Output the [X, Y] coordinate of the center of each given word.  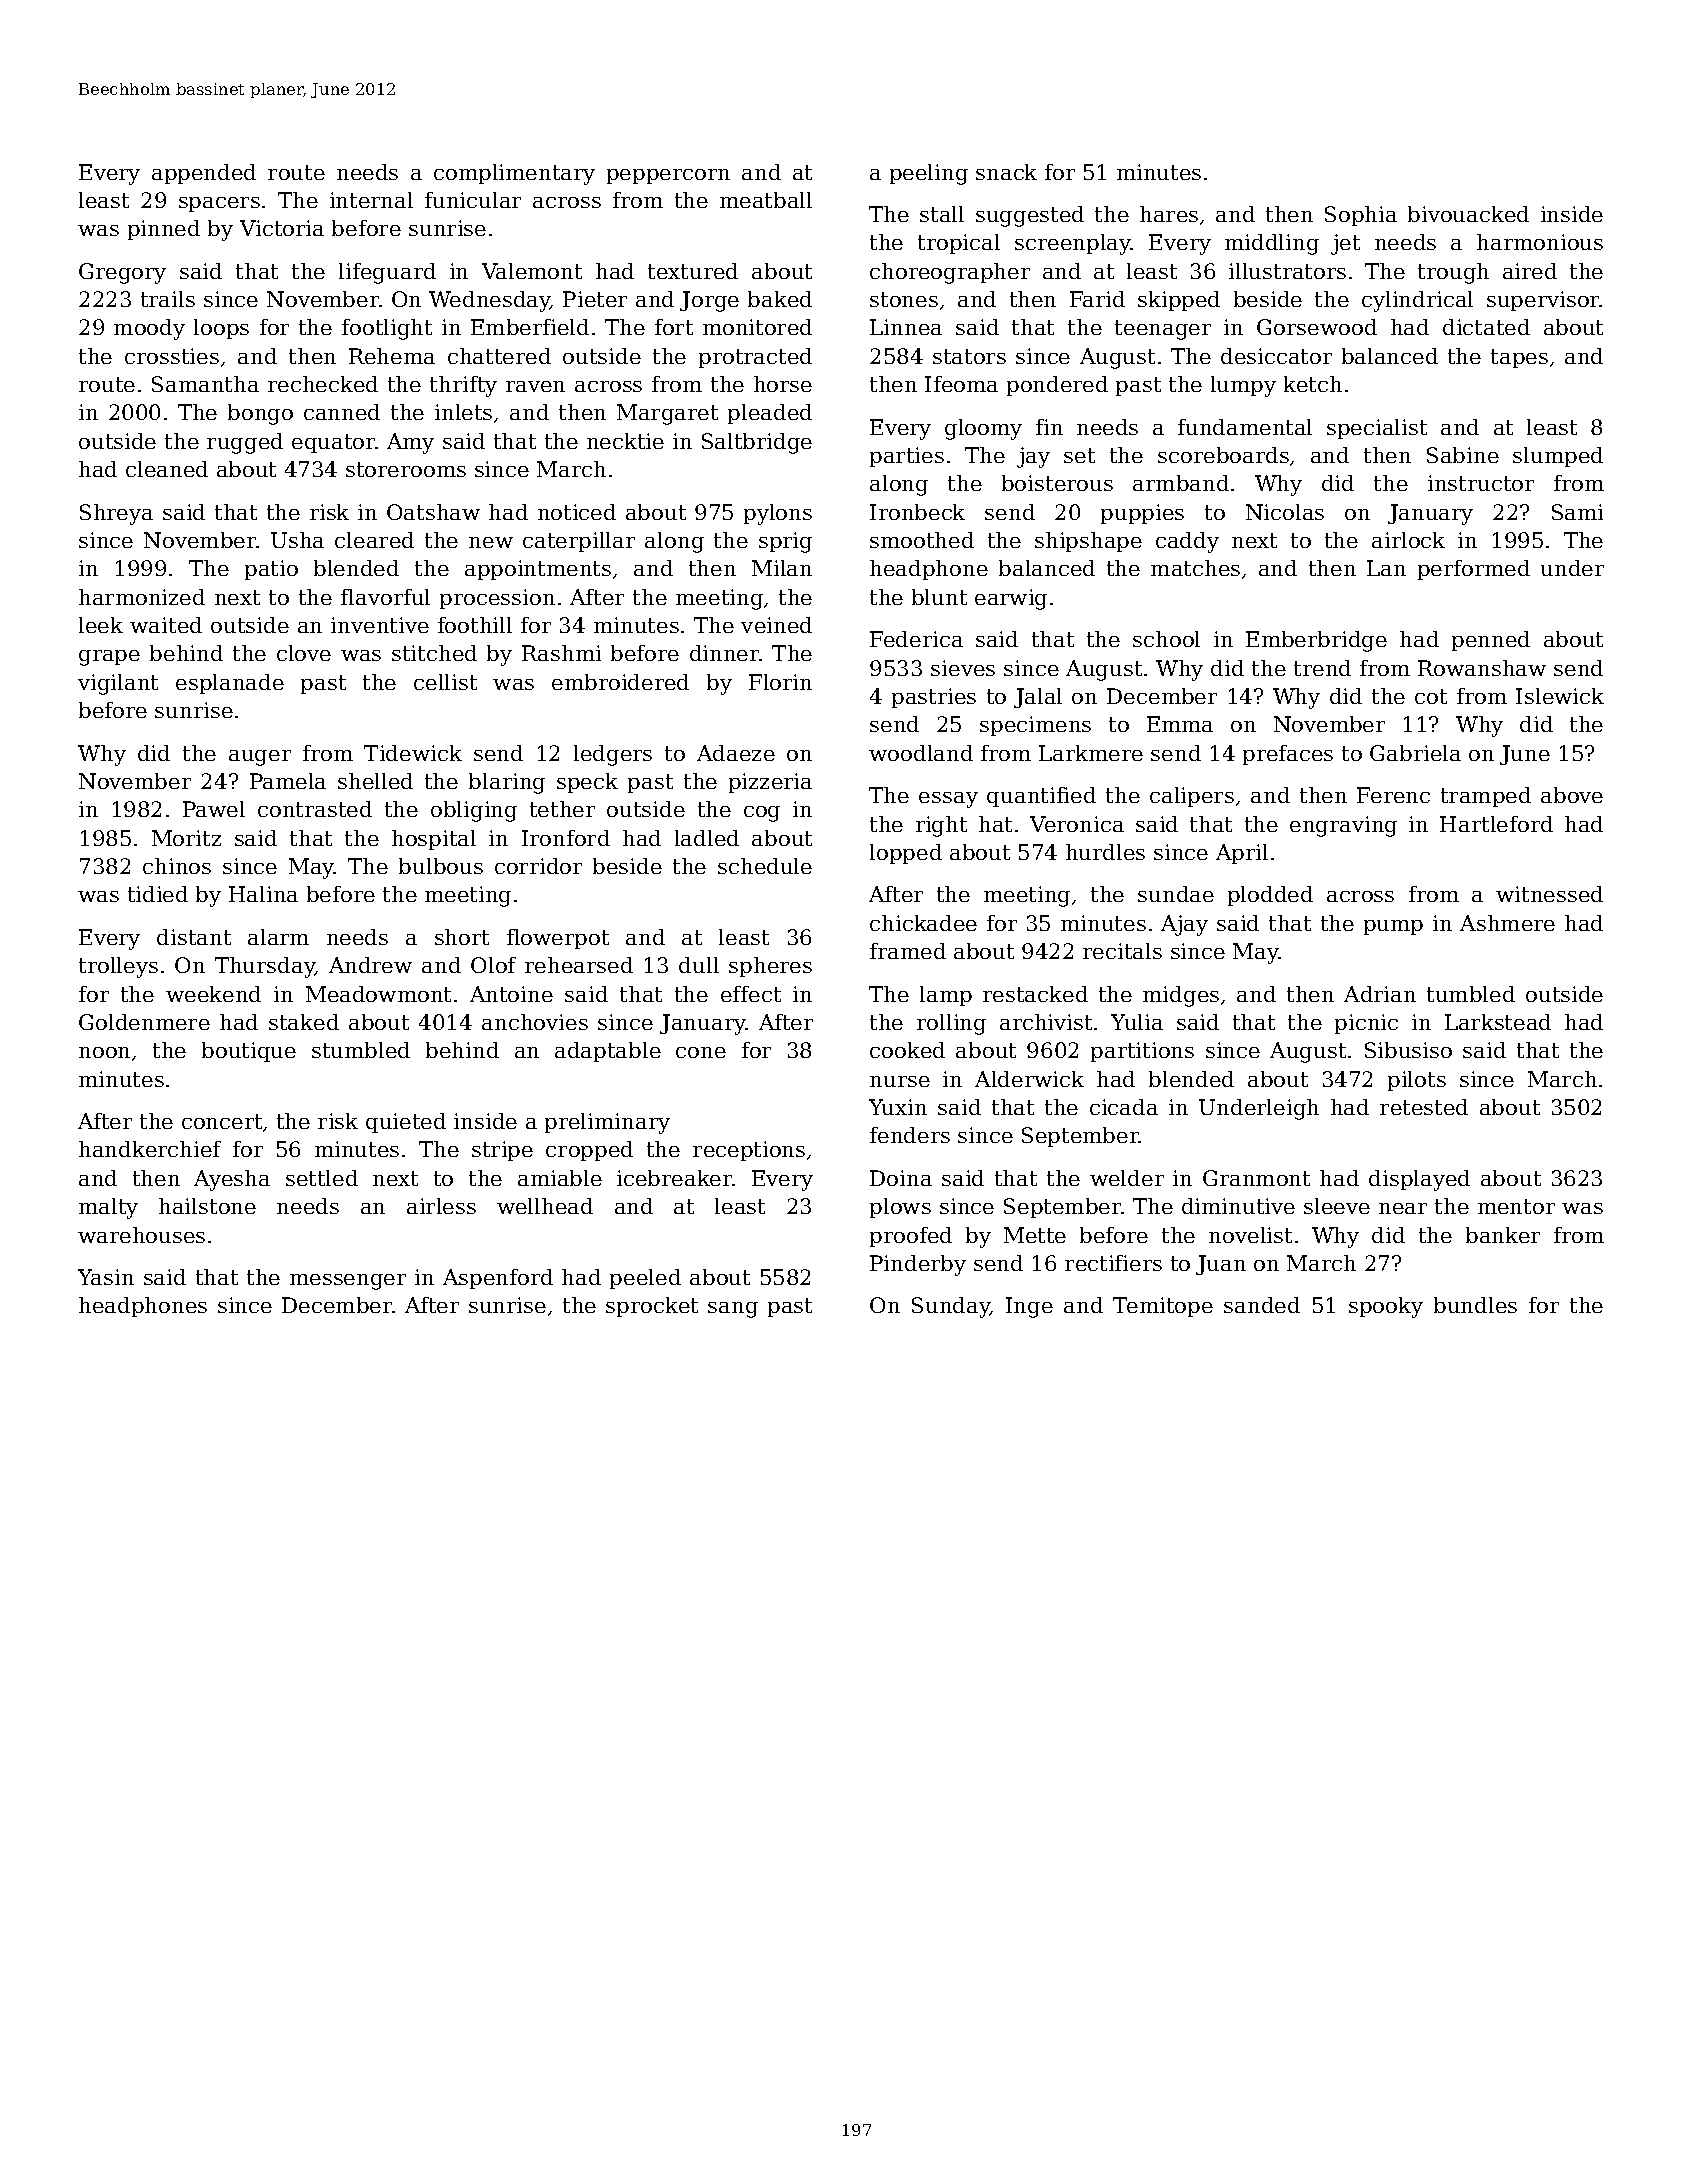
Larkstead [1498, 1022]
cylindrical [1417, 301]
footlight [387, 329]
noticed [577, 512]
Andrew [370, 965]
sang [733, 1310]
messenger [348, 1282]
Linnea [906, 327]
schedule [765, 866]
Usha [297, 540]
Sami [1577, 512]
